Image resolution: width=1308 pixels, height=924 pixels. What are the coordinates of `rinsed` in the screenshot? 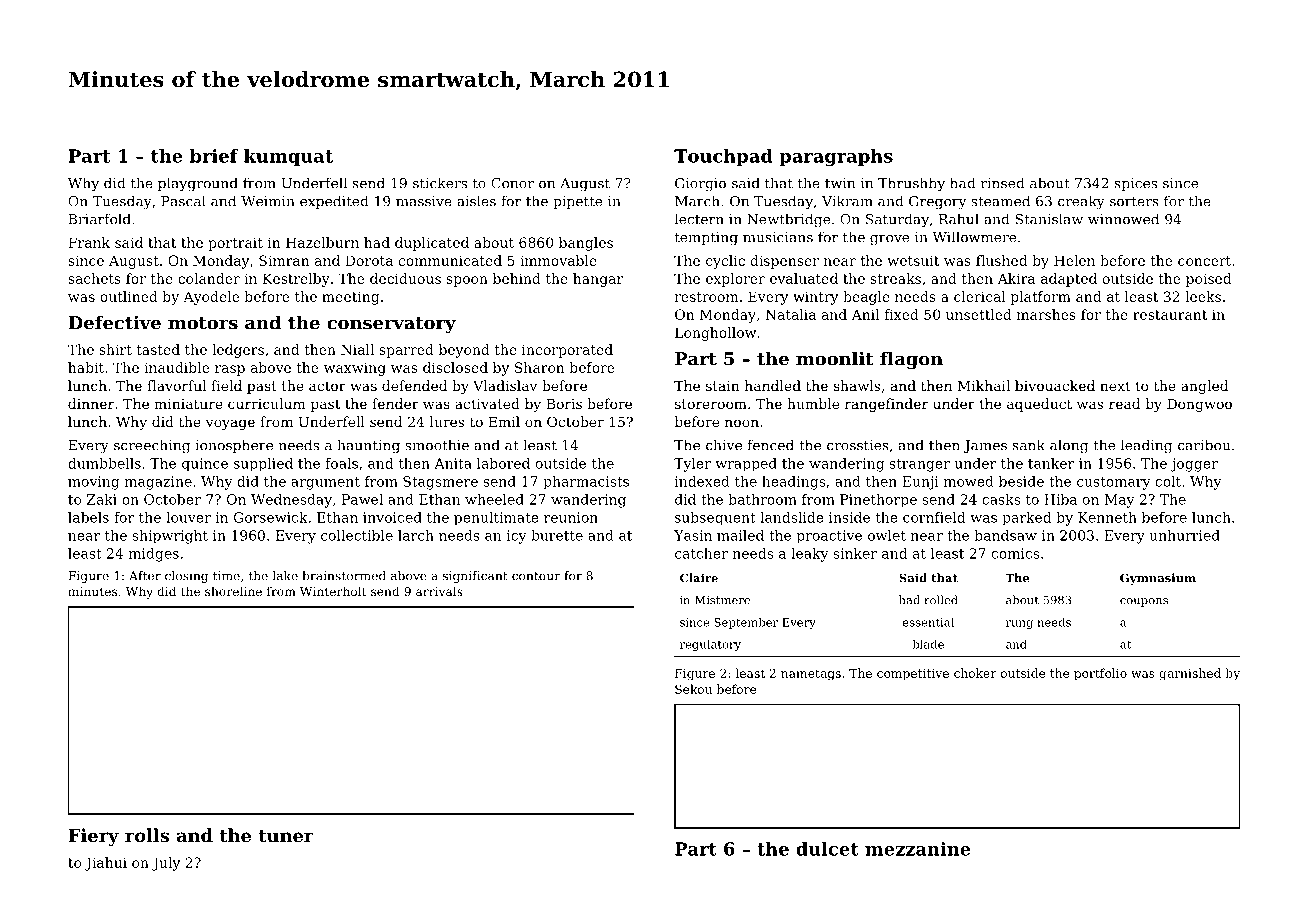 It's located at (1003, 183).
